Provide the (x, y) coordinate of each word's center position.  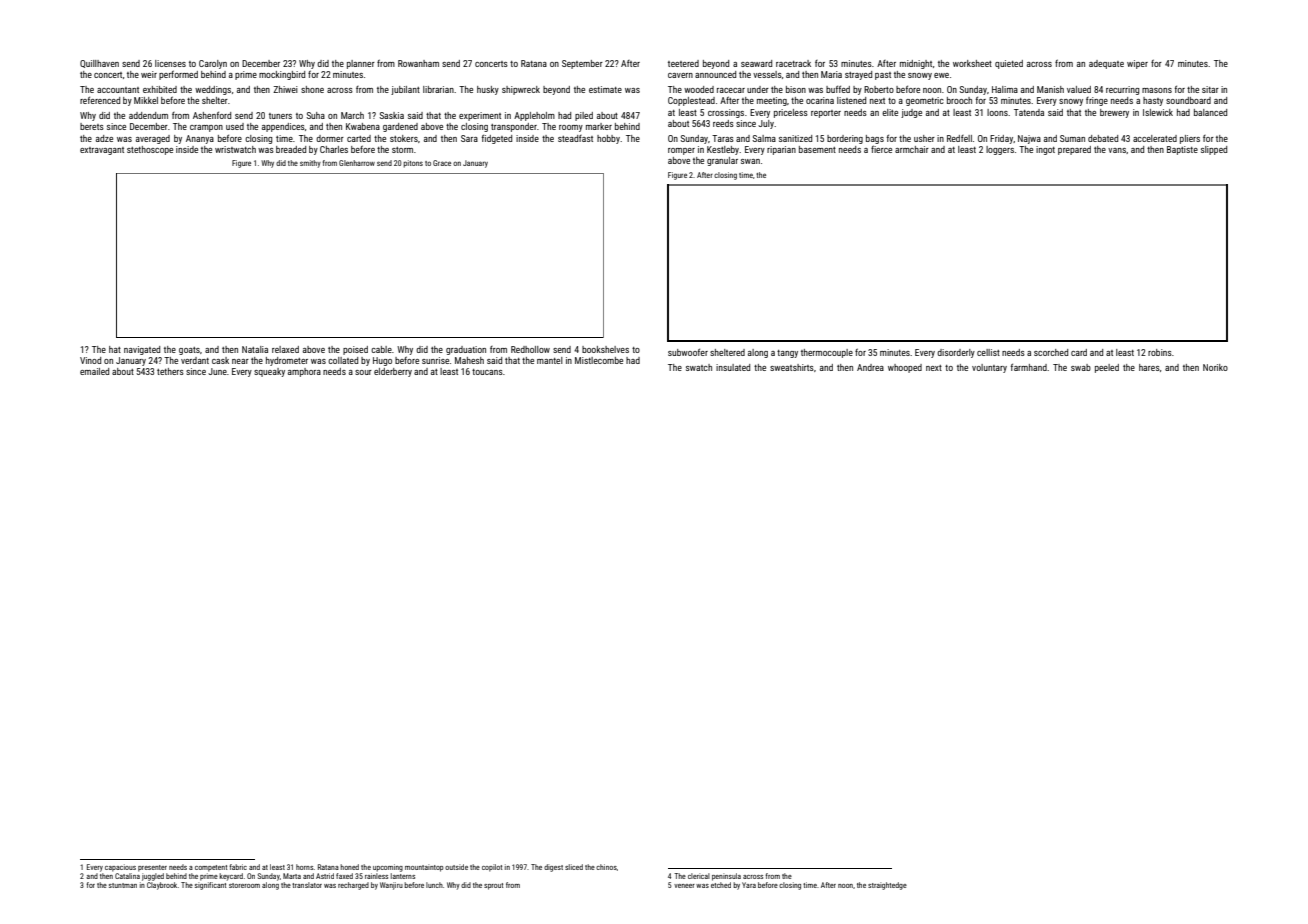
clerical (699, 876)
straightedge (887, 886)
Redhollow (530, 349)
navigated (142, 350)
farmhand (1029, 367)
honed (349, 867)
